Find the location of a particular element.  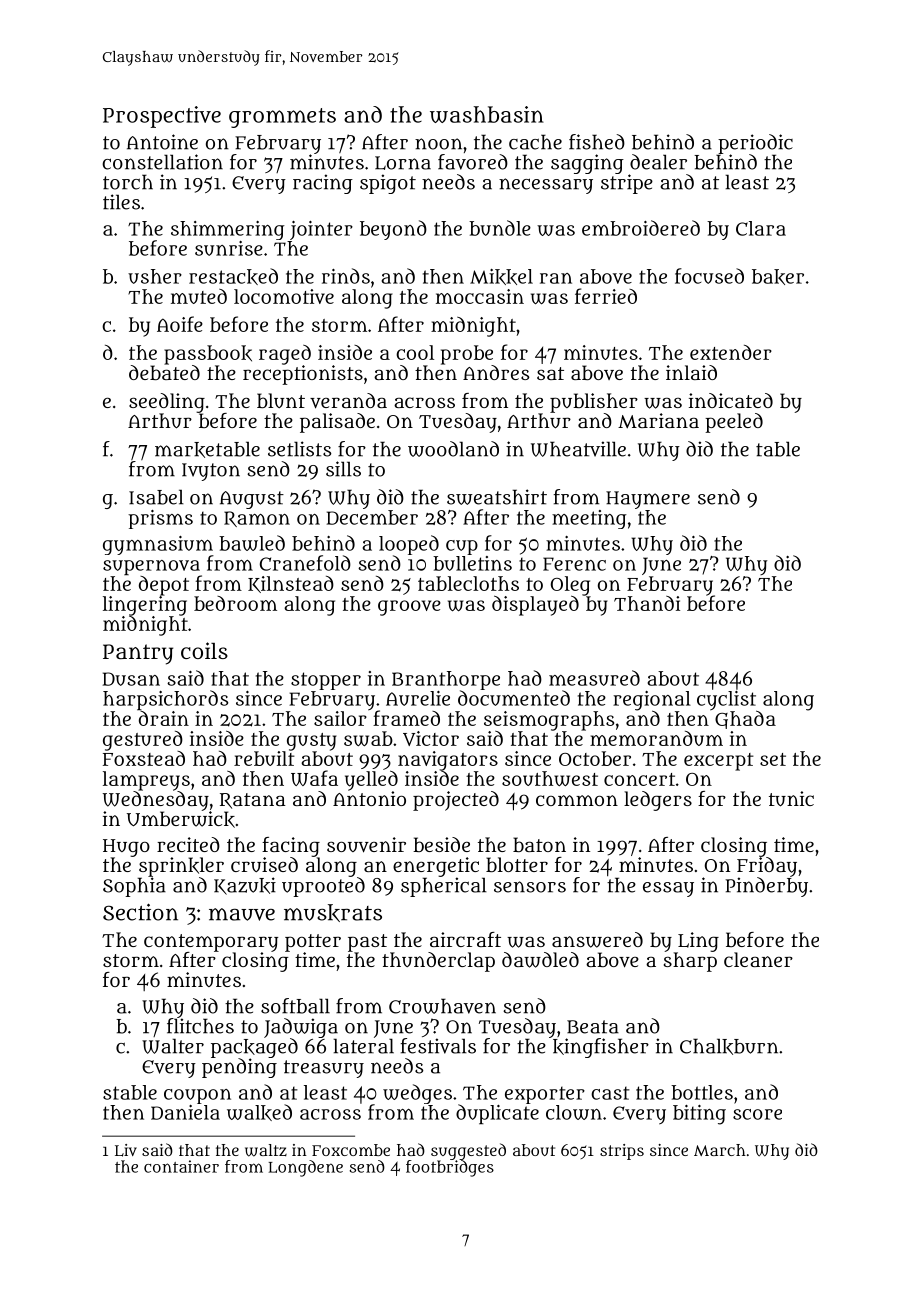

bawled is located at coordinates (252, 543).
